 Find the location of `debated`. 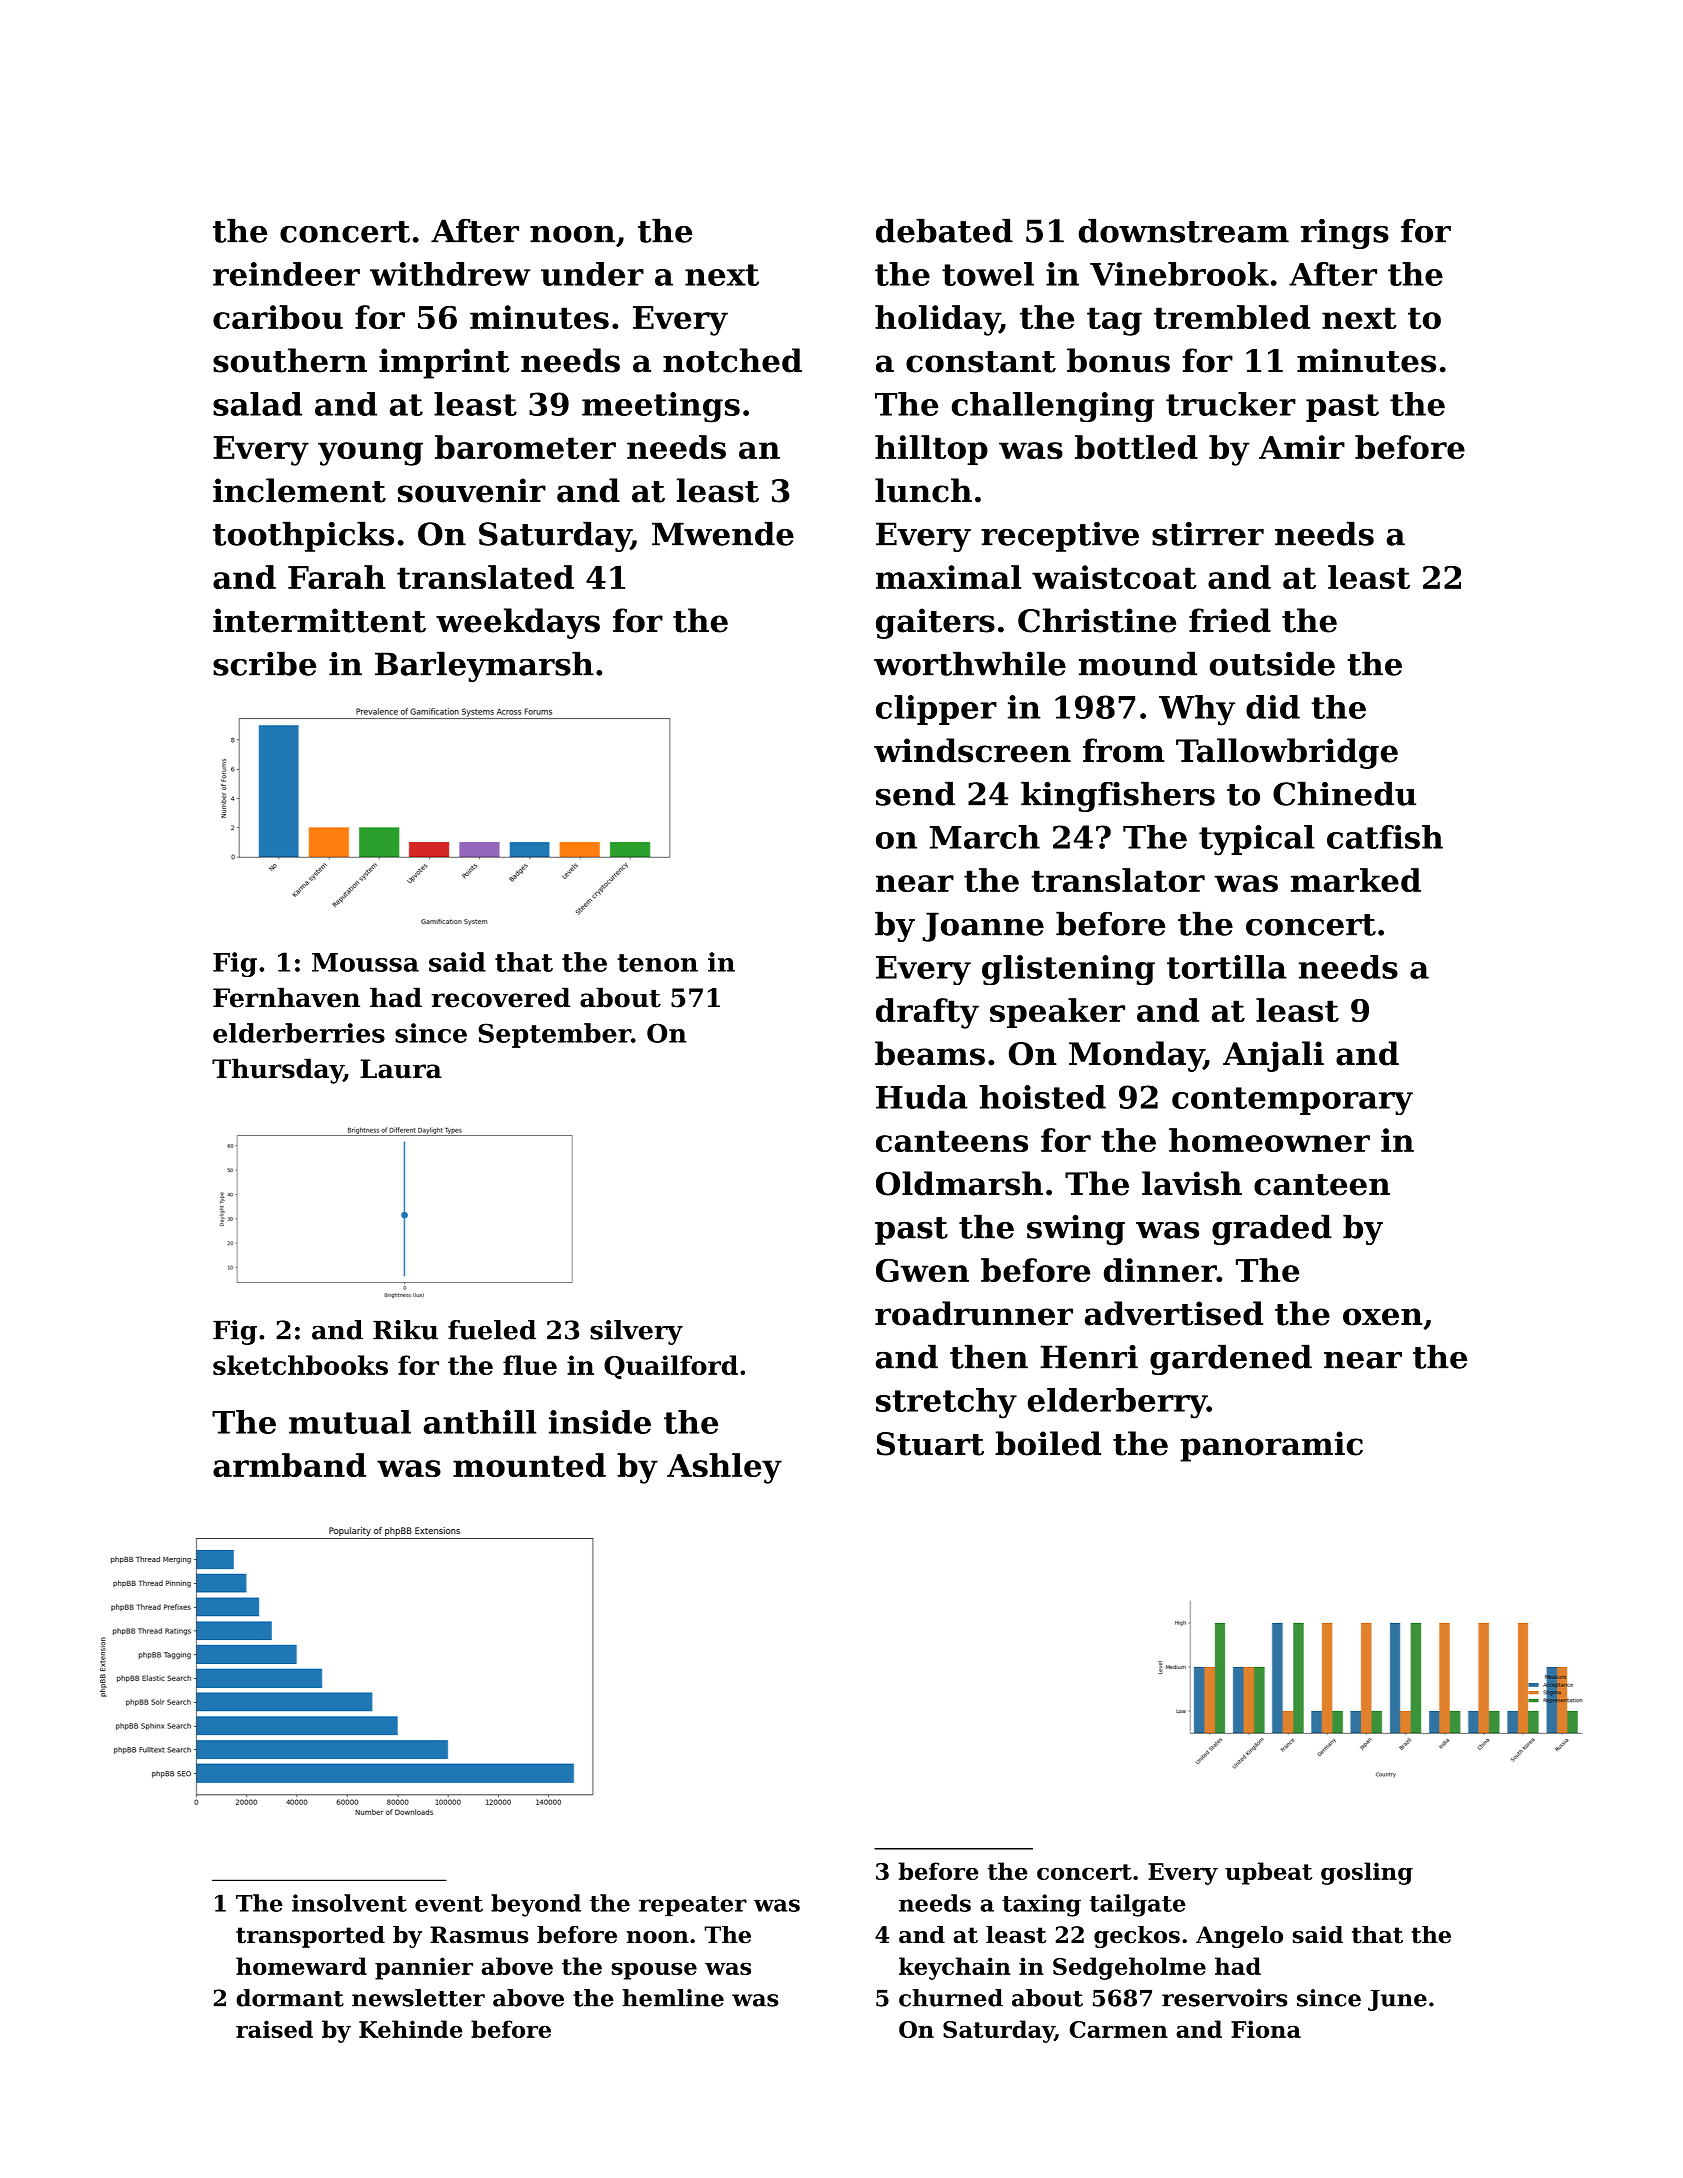

debated is located at coordinates (944, 230).
